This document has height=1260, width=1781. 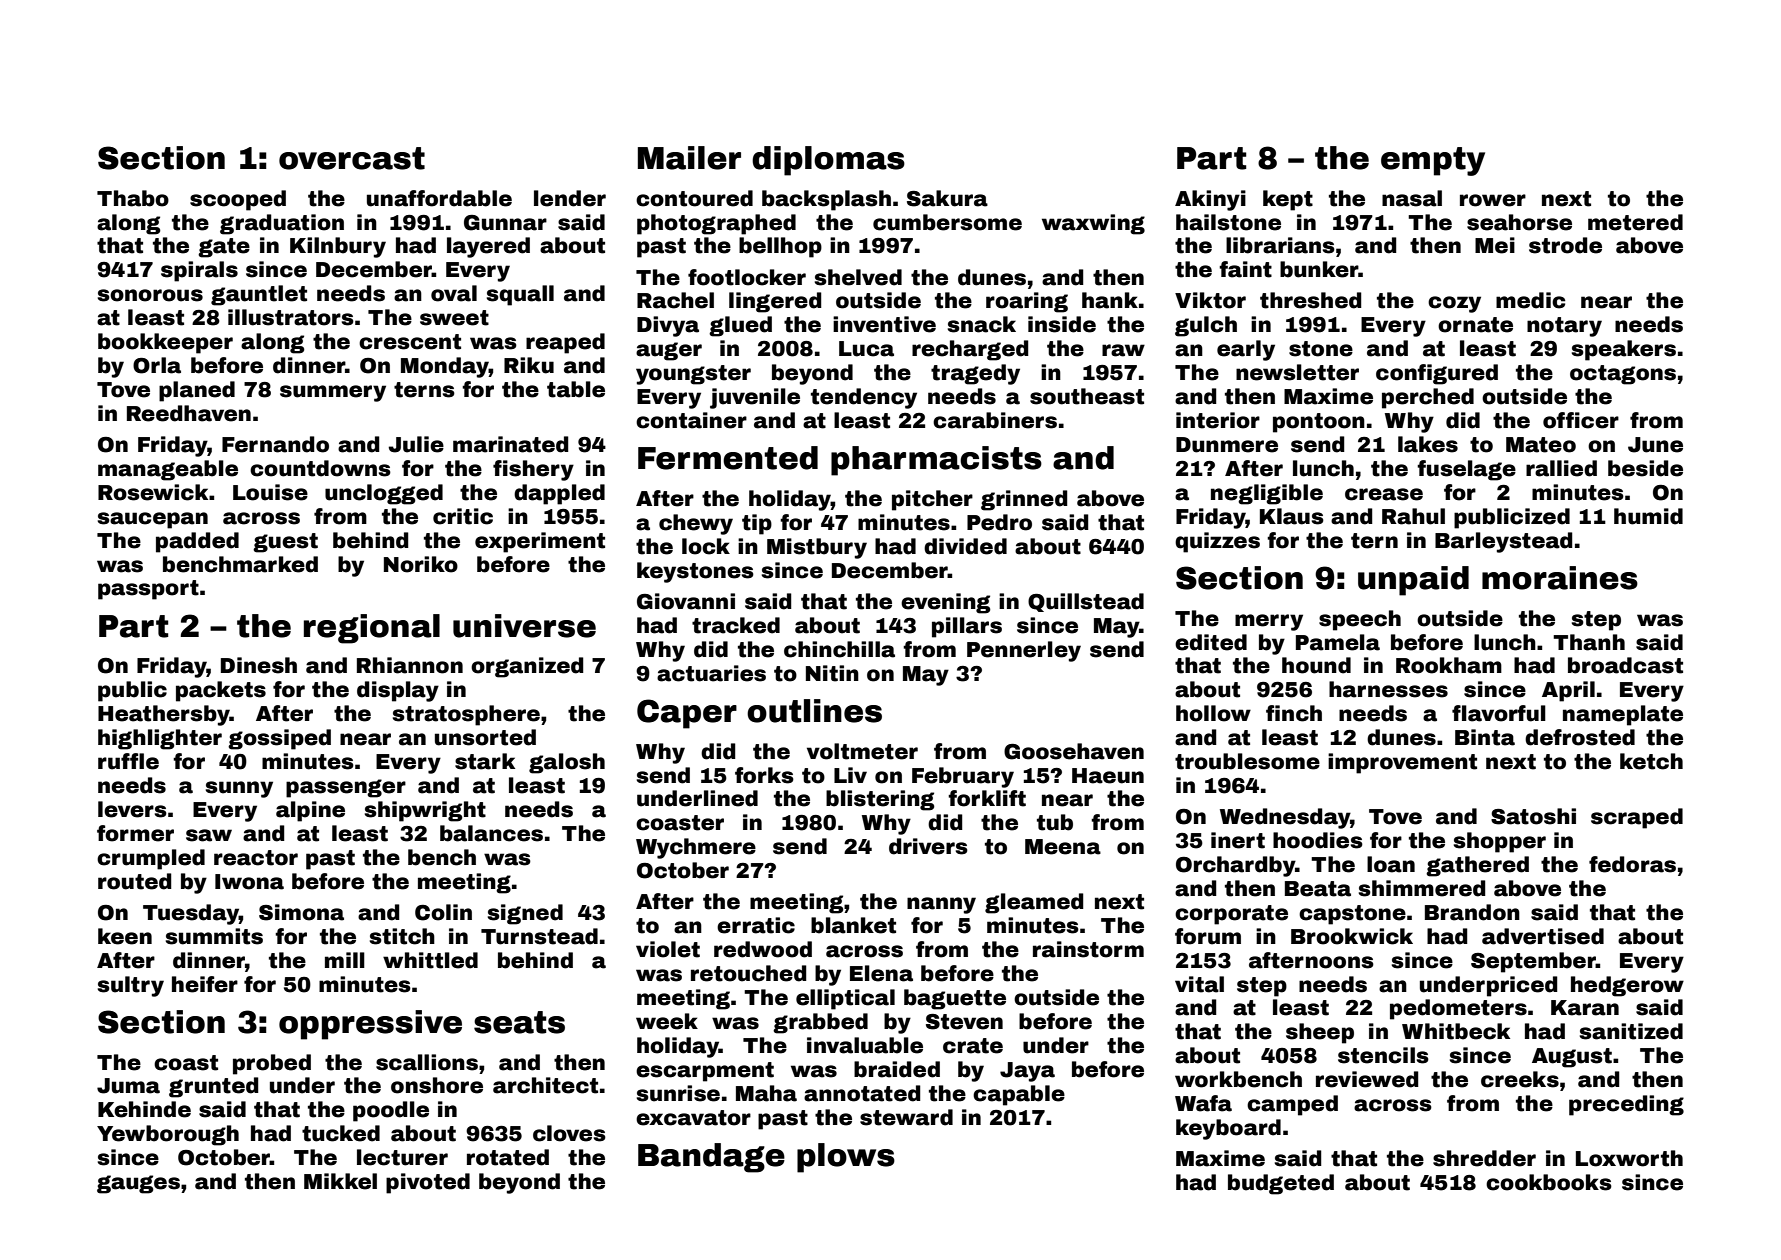 What do you see at coordinates (828, 161) in the document?
I see `diplomas` at bounding box center [828, 161].
